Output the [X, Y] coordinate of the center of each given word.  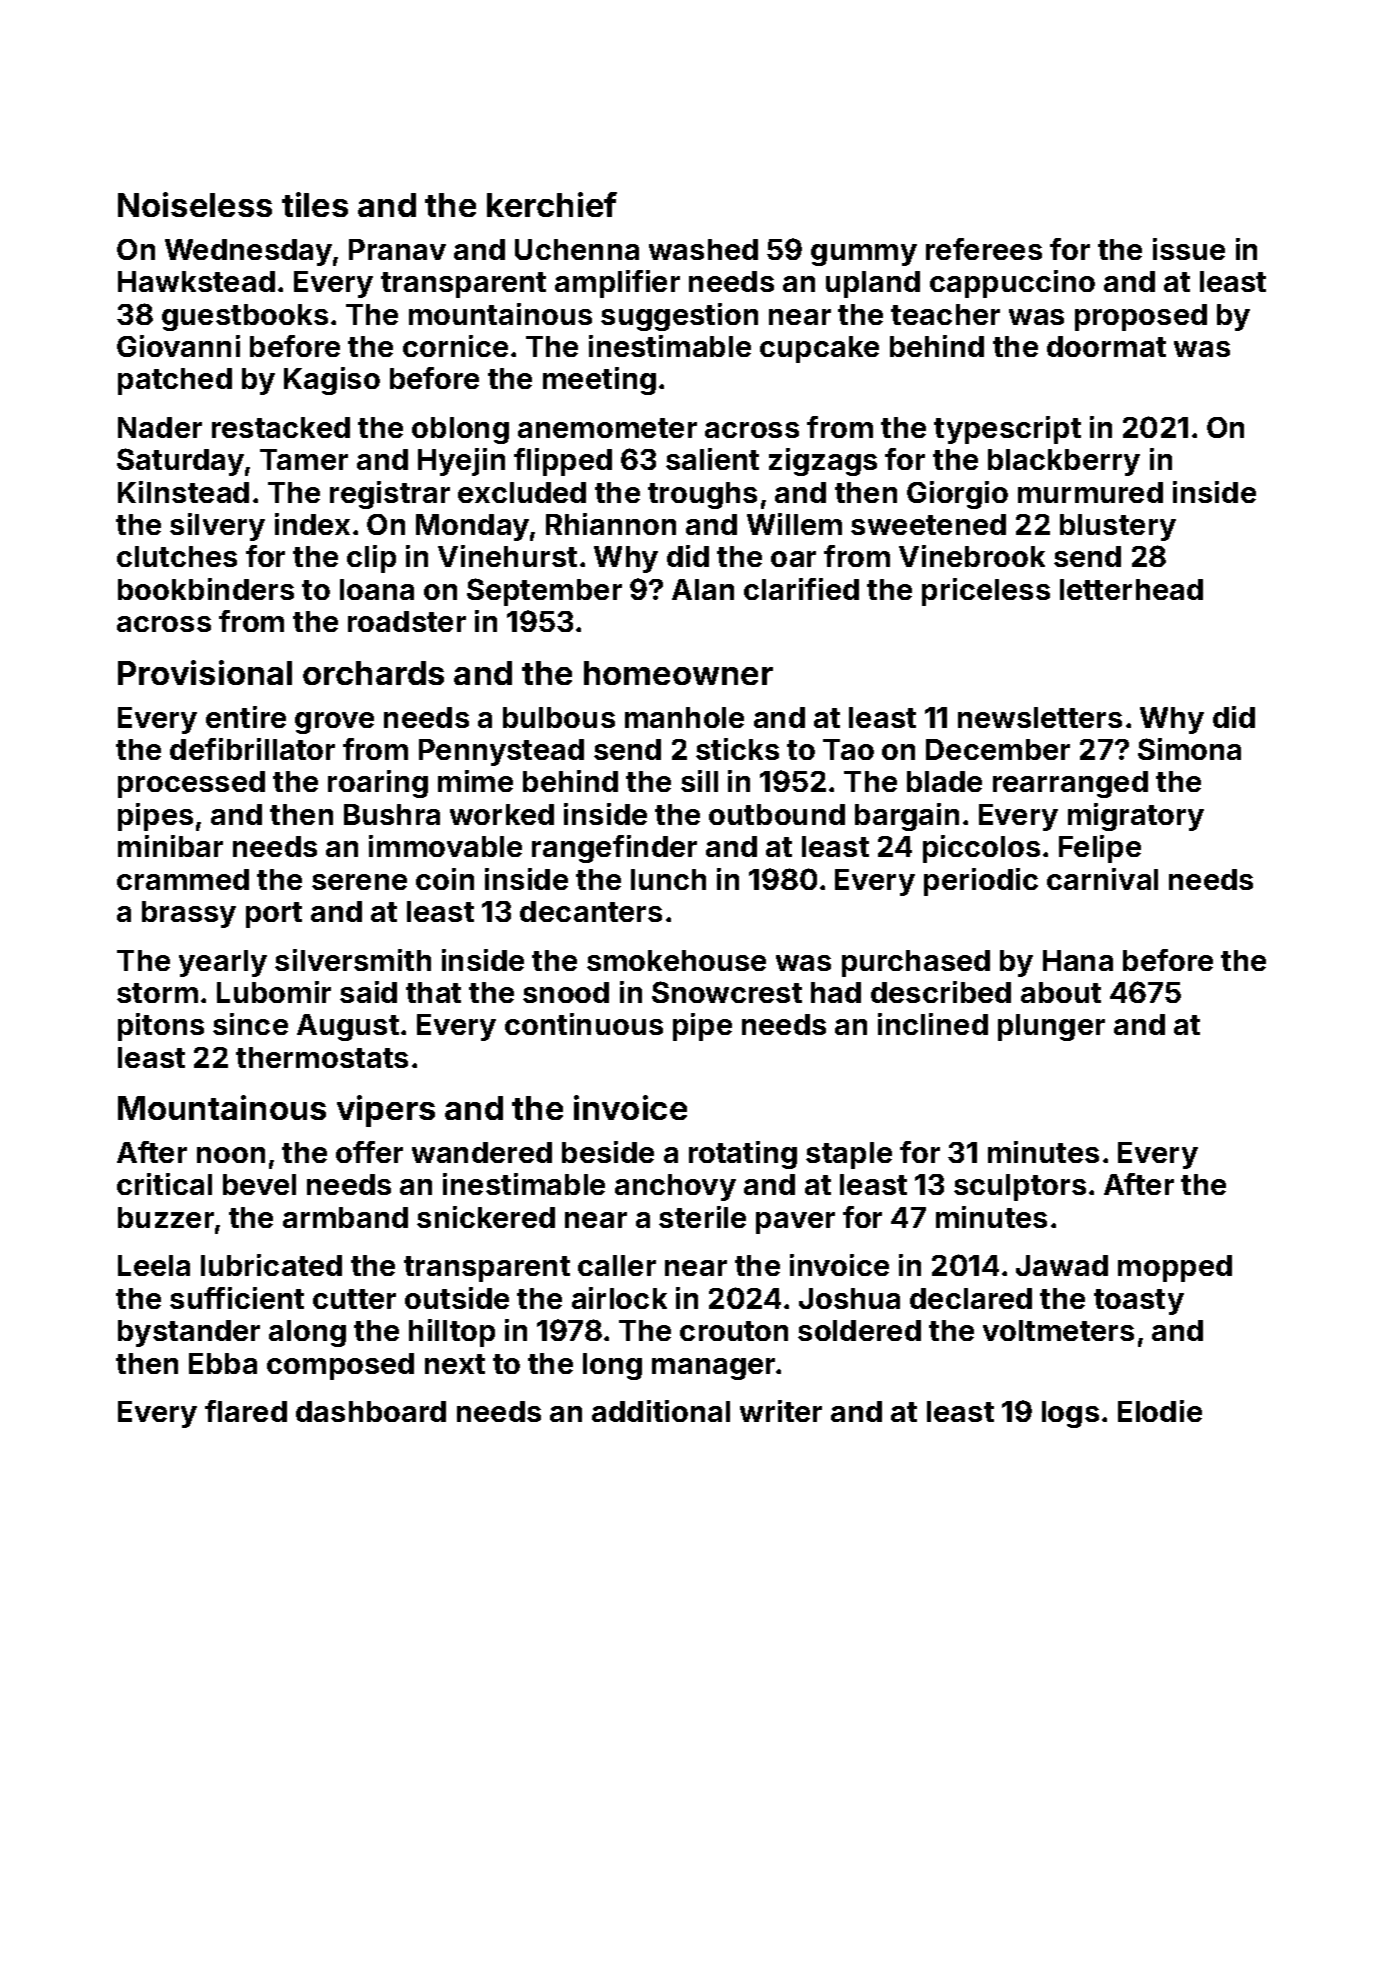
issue [1189, 249]
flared [246, 1411]
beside [608, 1152]
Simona [1189, 749]
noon [231, 1155]
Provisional [205, 672]
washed [703, 249]
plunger [1051, 1027]
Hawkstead [196, 281]
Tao [848, 749]
